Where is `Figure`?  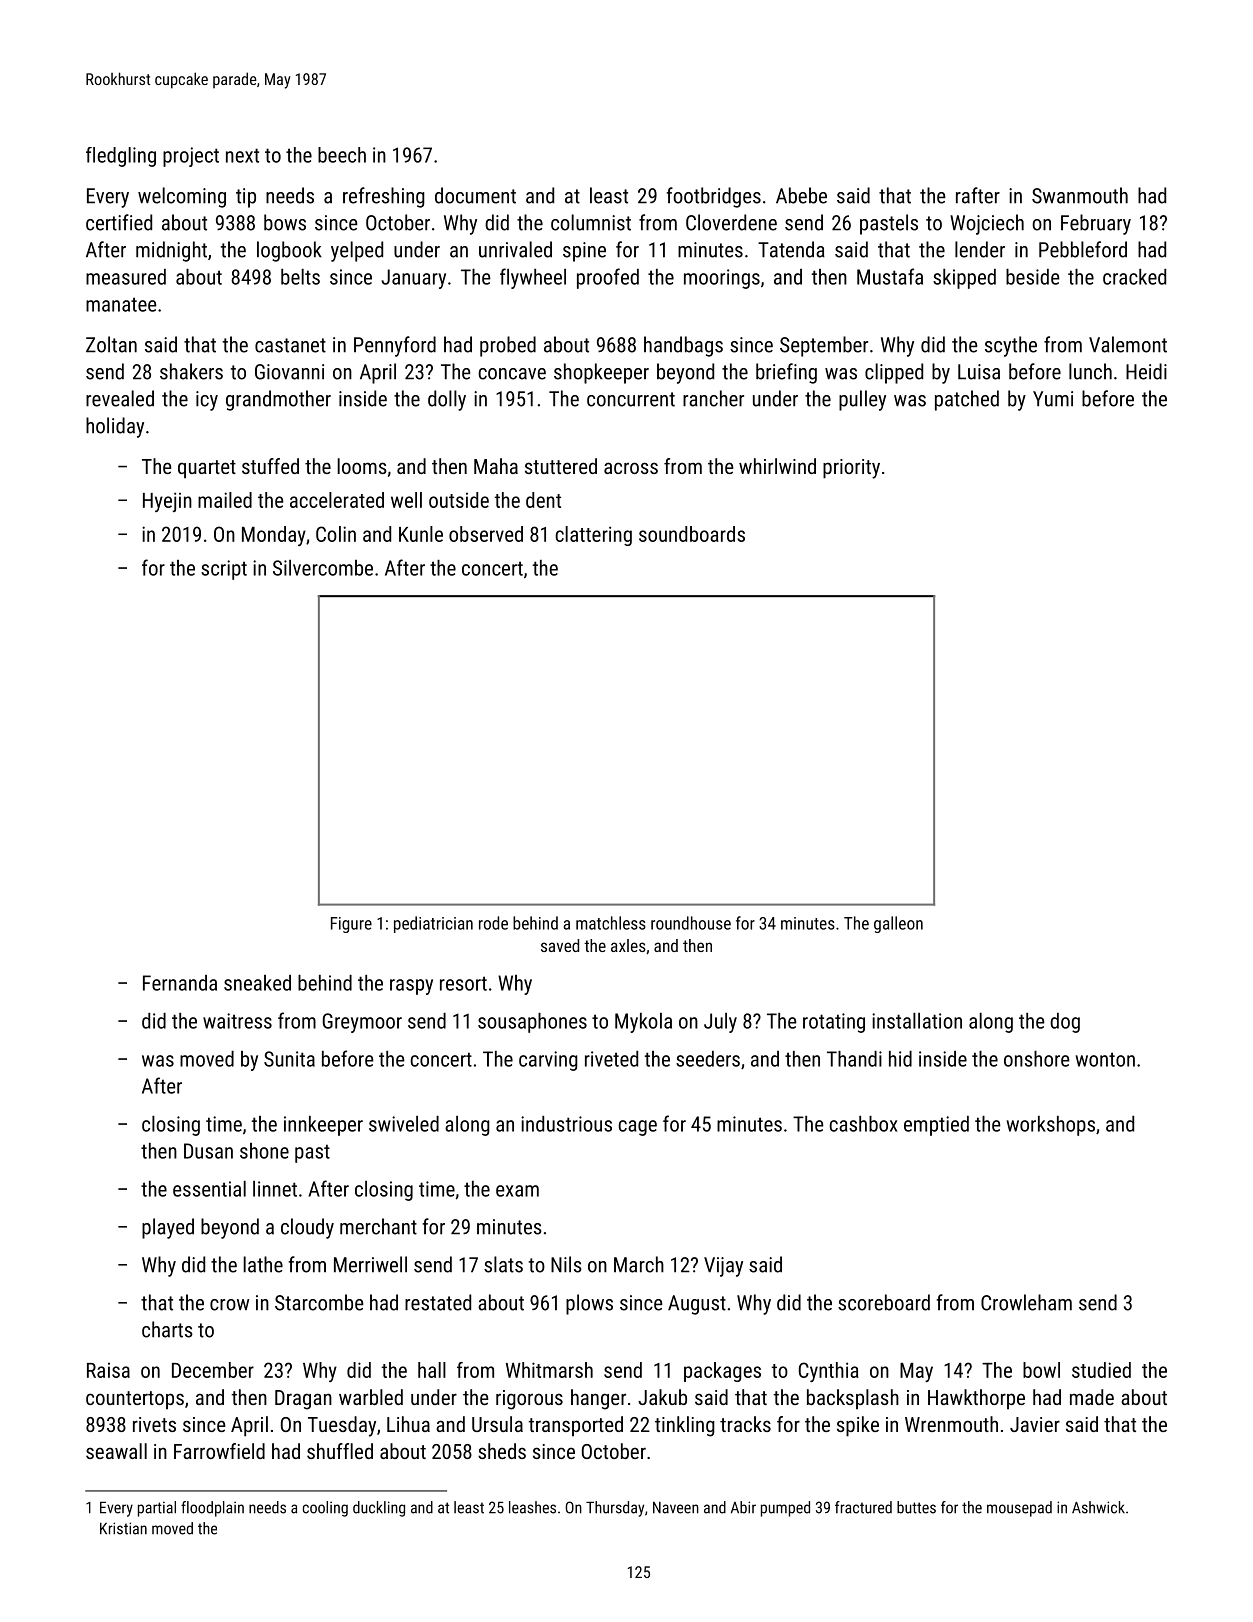 Figure is located at coordinates (351, 925).
